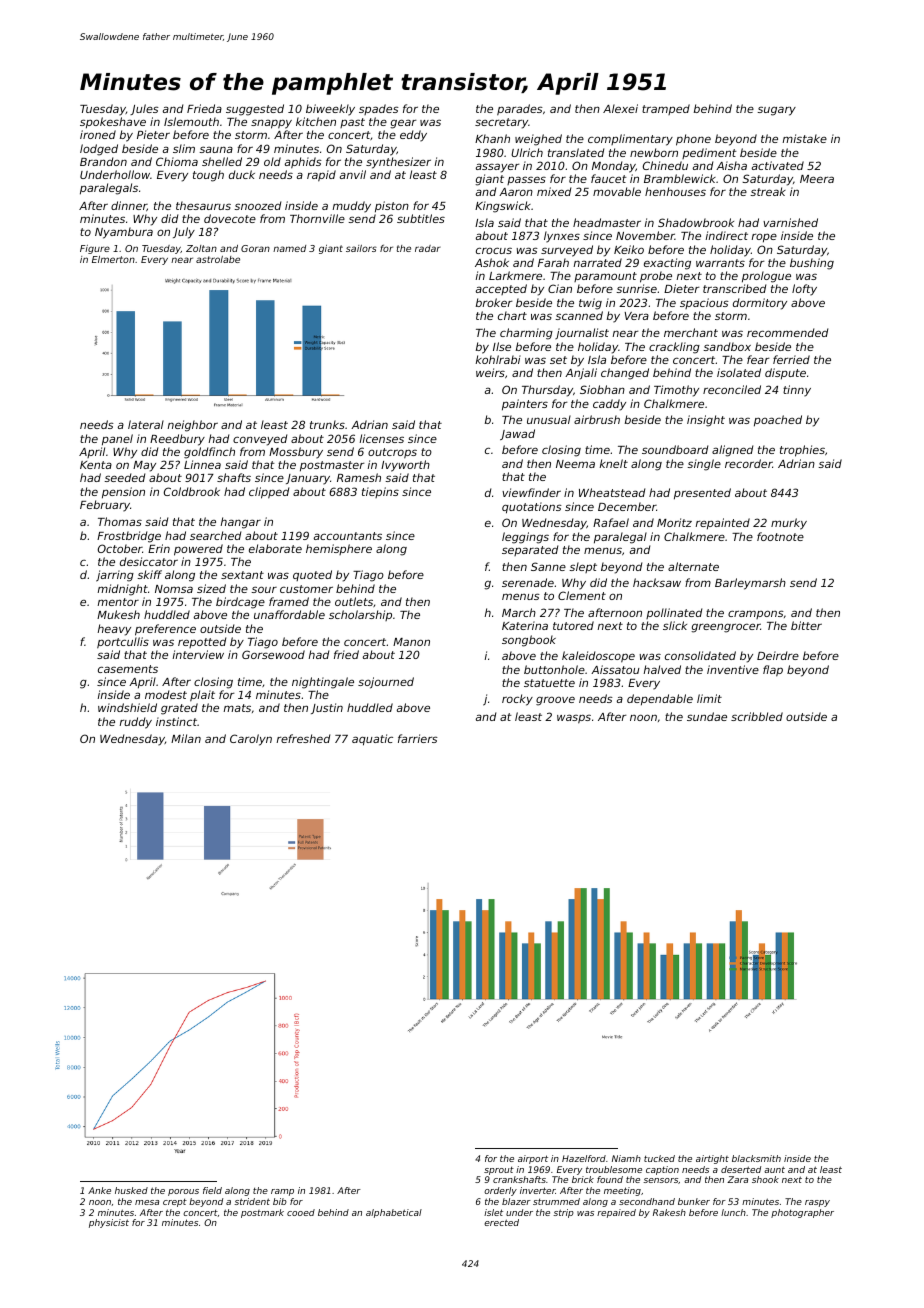  Describe the element at coordinates (136, 723) in the image. I see `ruddy` at that location.
